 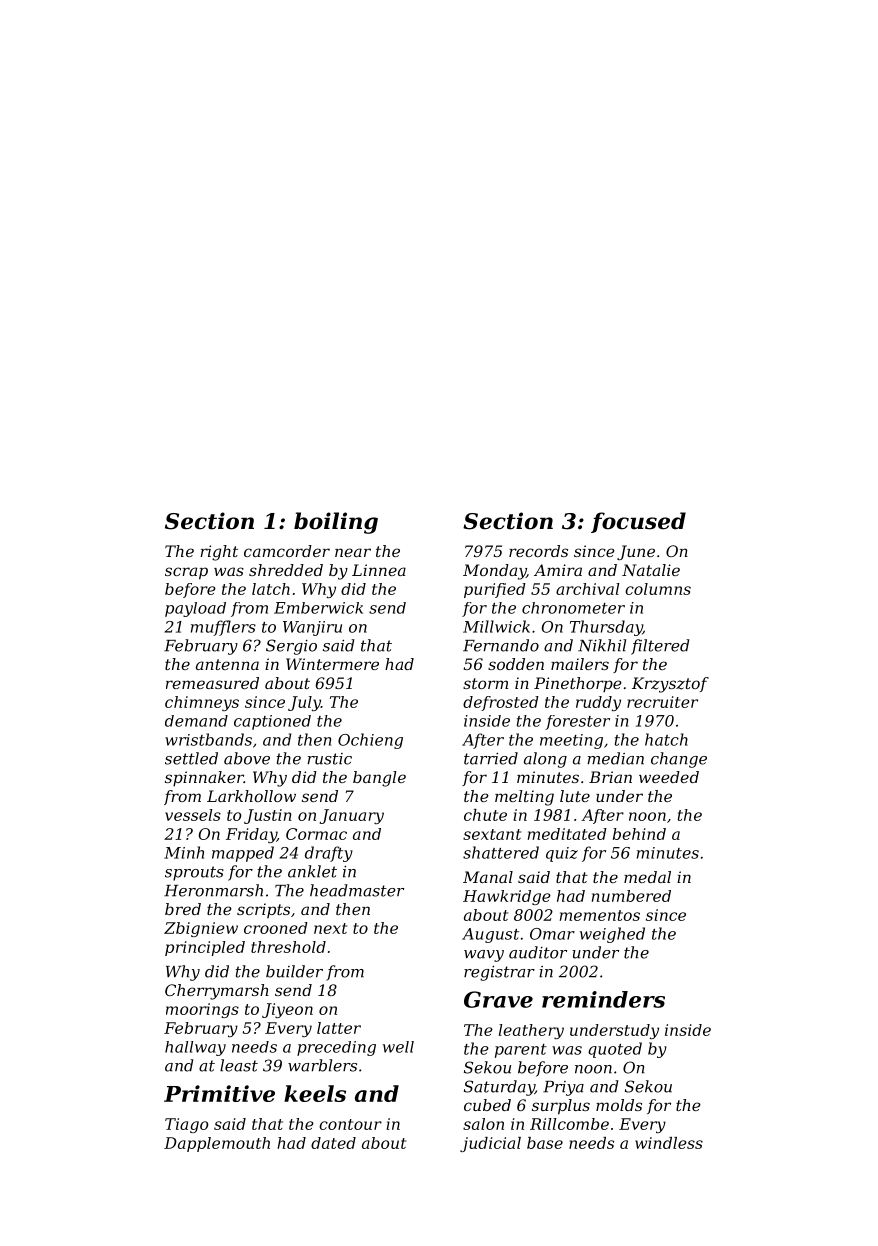 What do you see at coordinates (217, 1144) in the image?
I see `Dapplemouth` at bounding box center [217, 1144].
